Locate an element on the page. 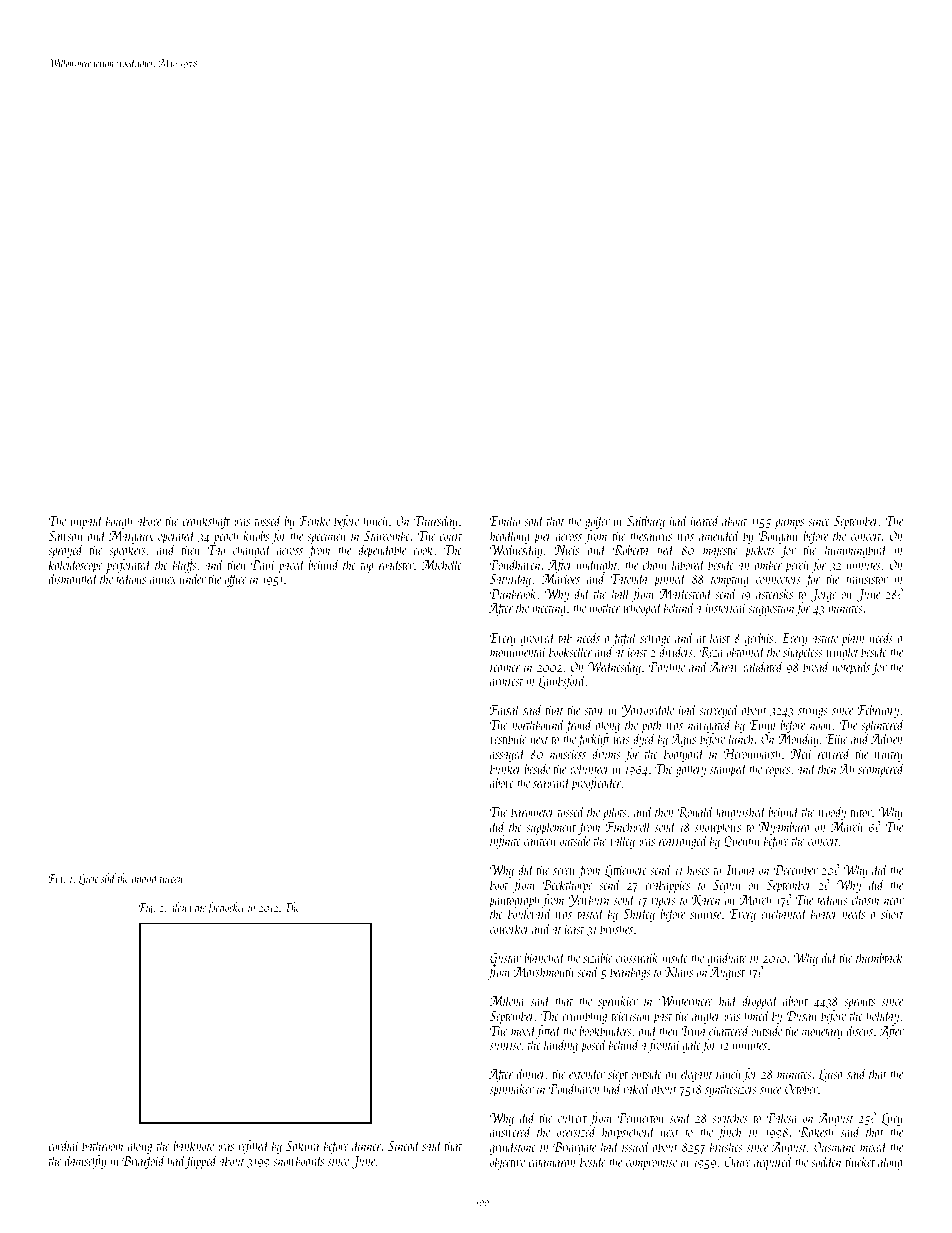  armrest is located at coordinates (506, 682).
